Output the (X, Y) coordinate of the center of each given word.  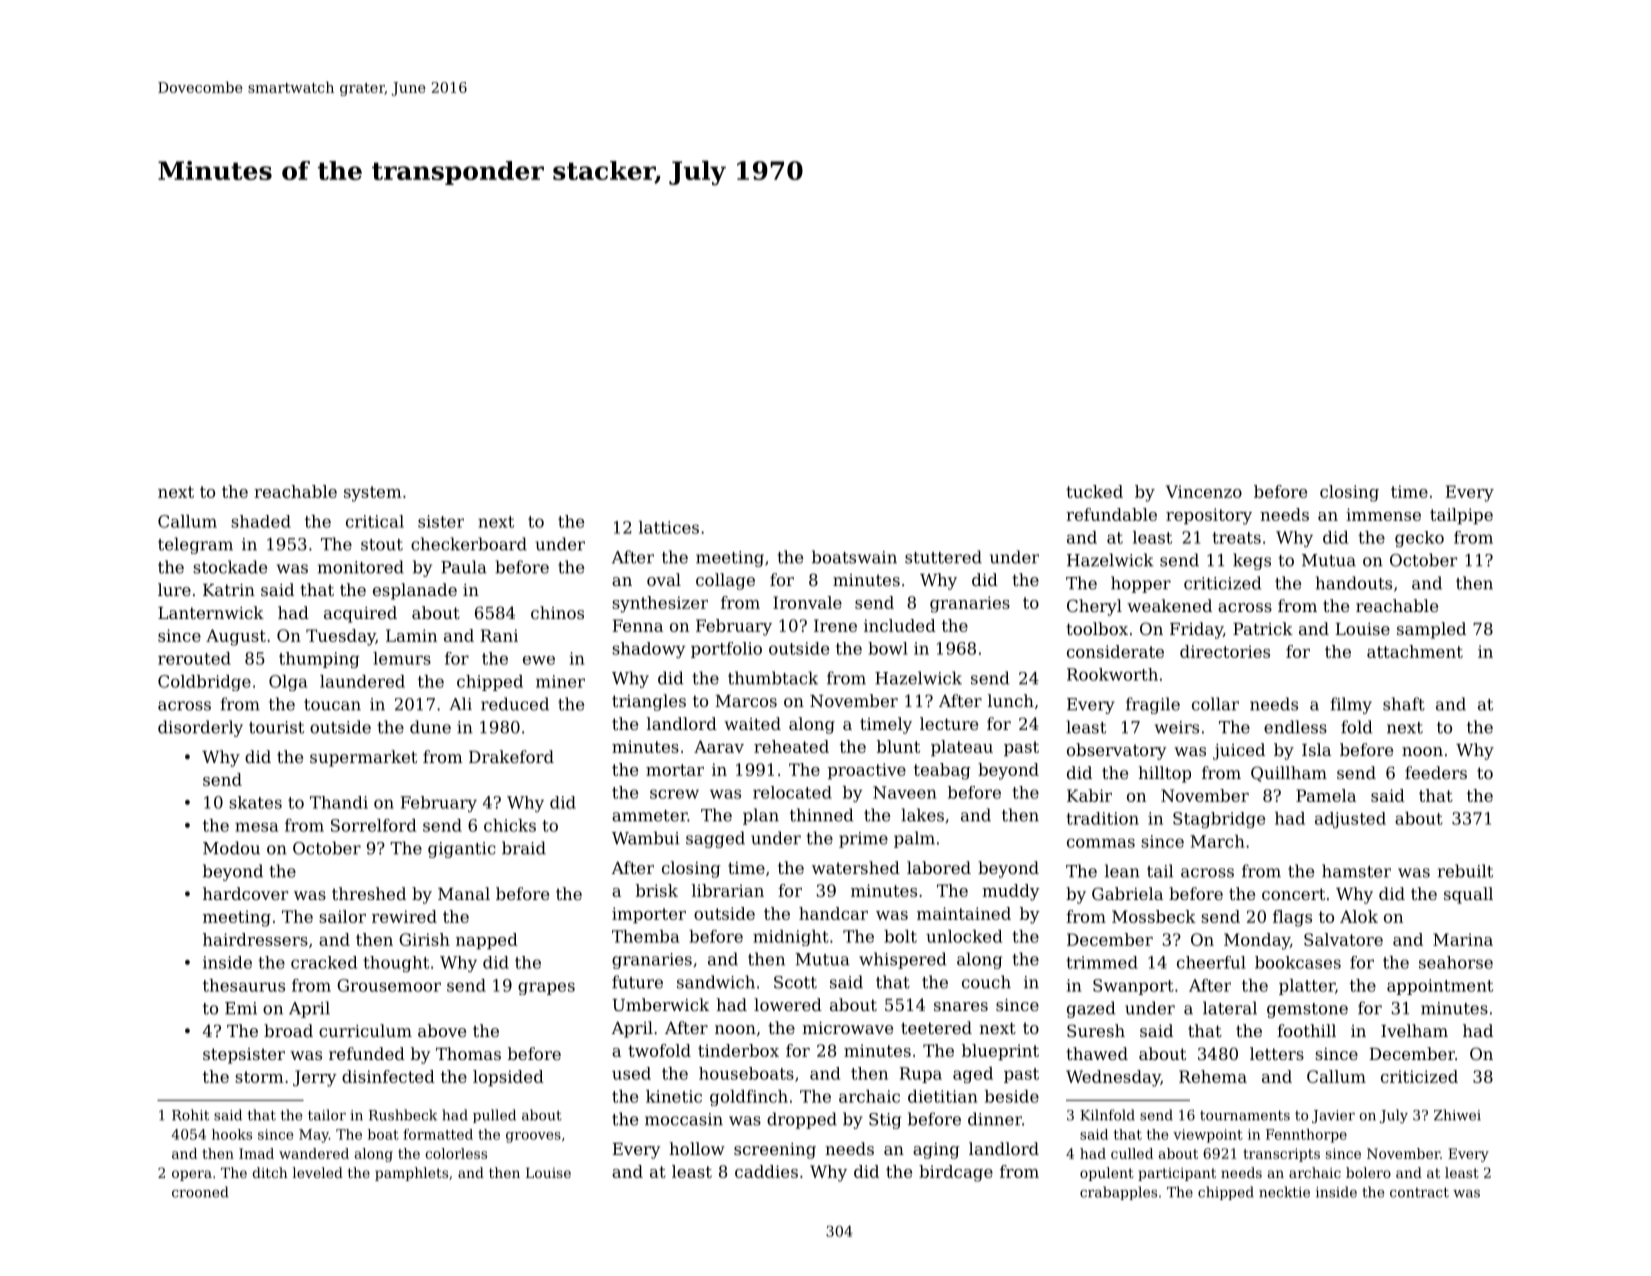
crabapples (1118, 1193)
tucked (1094, 491)
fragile (1153, 705)
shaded (261, 521)
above (442, 1030)
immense (1383, 514)
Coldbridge (204, 683)
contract (1419, 1192)
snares (961, 1006)
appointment (1440, 987)
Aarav (719, 746)
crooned (200, 1192)
